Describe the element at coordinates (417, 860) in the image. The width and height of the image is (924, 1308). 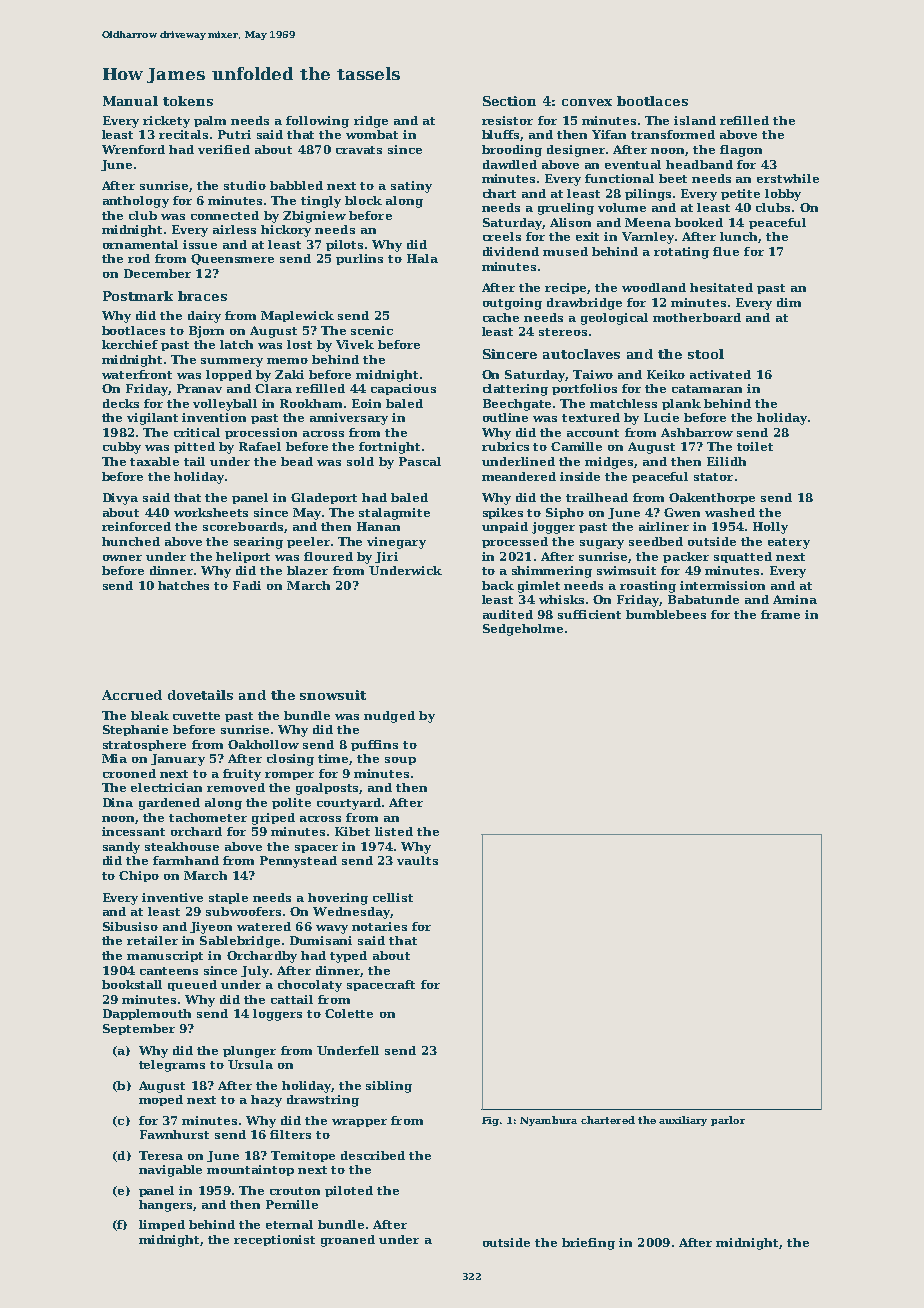
I see `vaults` at that location.
